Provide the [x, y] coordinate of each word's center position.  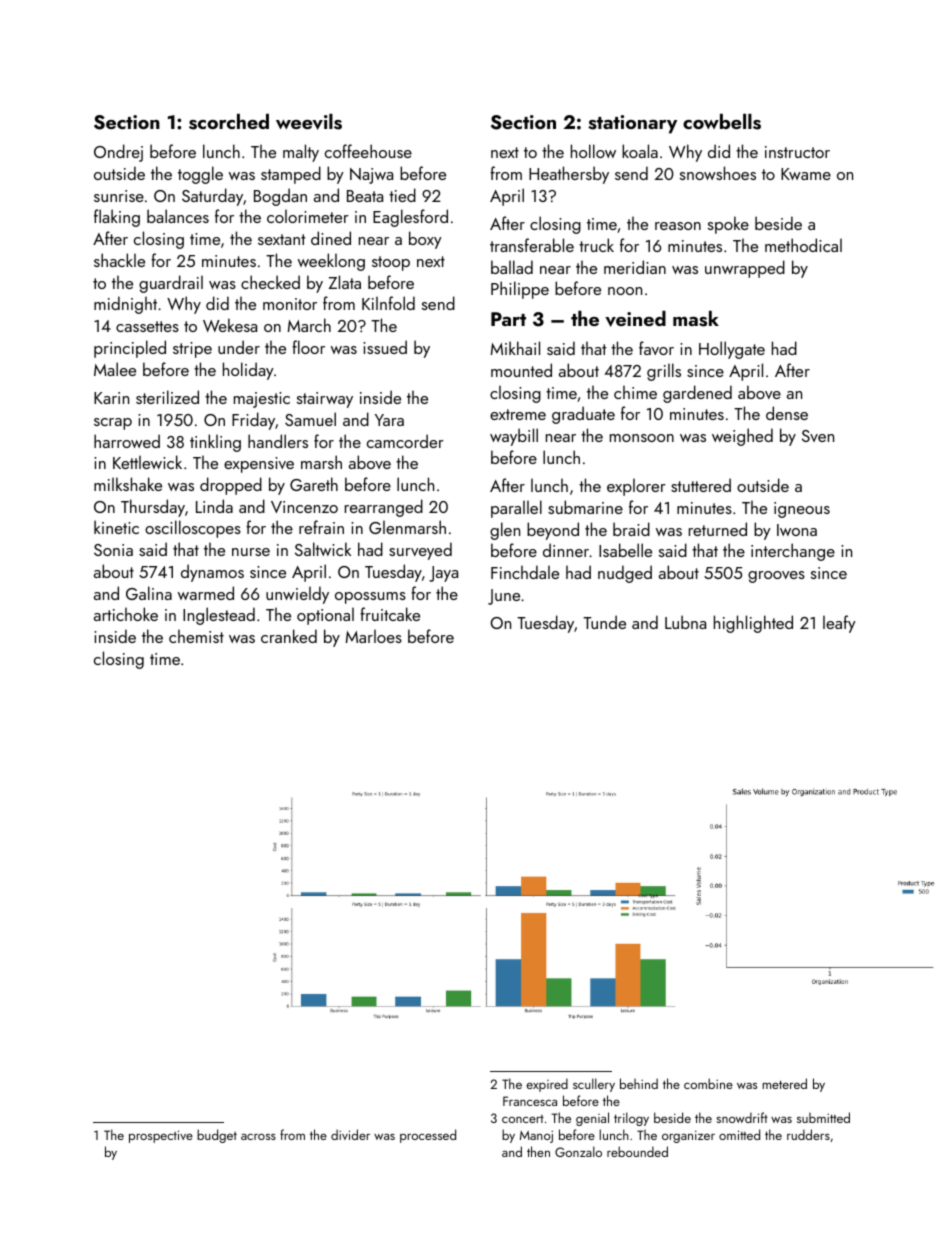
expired [547, 1085]
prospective [161, 1136]
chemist [196, 636]
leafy [839, 624]
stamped [291, 175]
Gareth [314, 484]
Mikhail [515, 348]
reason [678, 226]
